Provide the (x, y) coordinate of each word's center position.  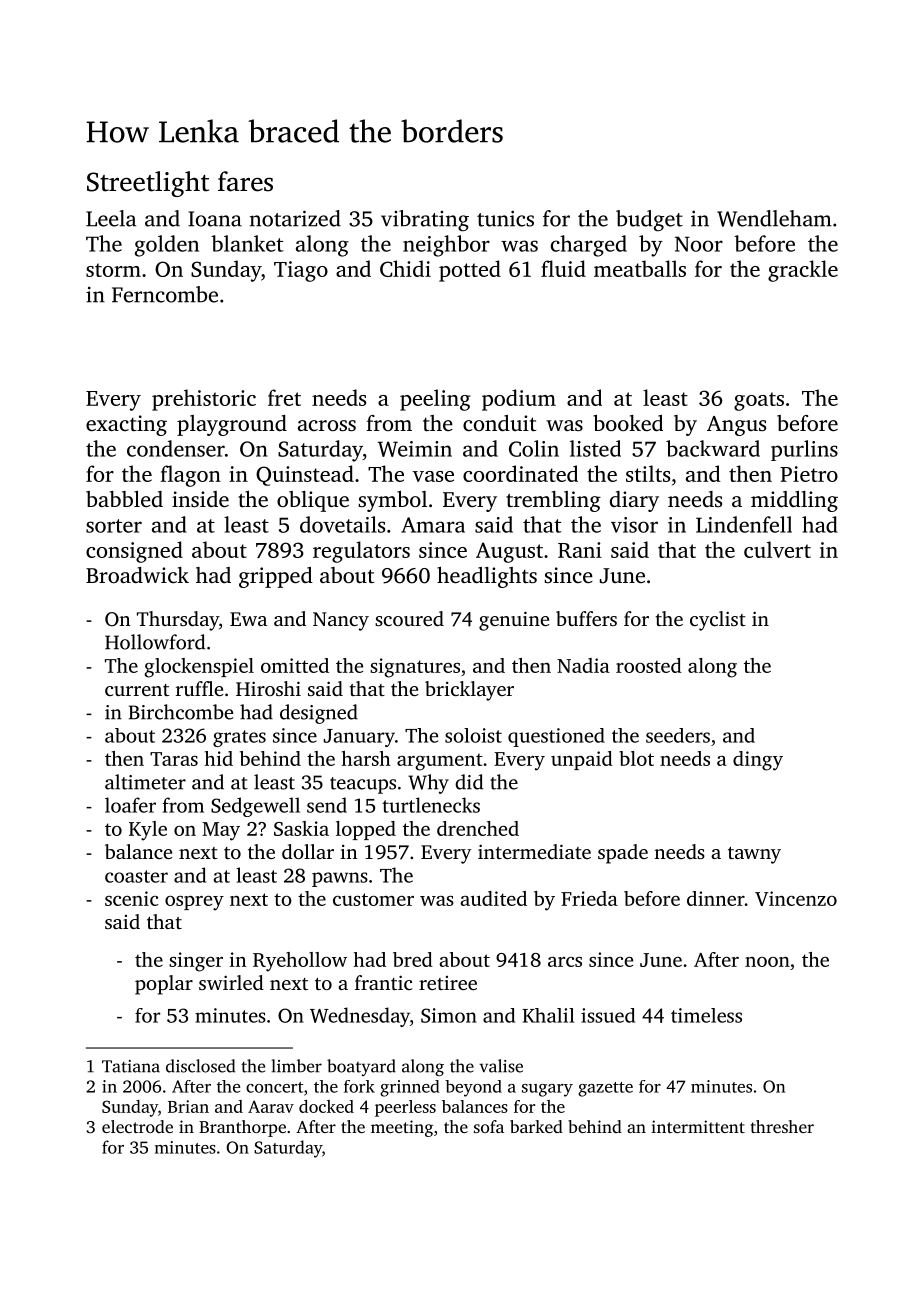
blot (636, 758)
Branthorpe (242, 1128)
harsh (366, 758)
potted (470, 271)
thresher (782, 1126)
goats (759, 401)
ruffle (199, 688)
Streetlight (148, 184)
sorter (114, 526)
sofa (489, 1126)
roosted (649, 665)
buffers (586, 618)
